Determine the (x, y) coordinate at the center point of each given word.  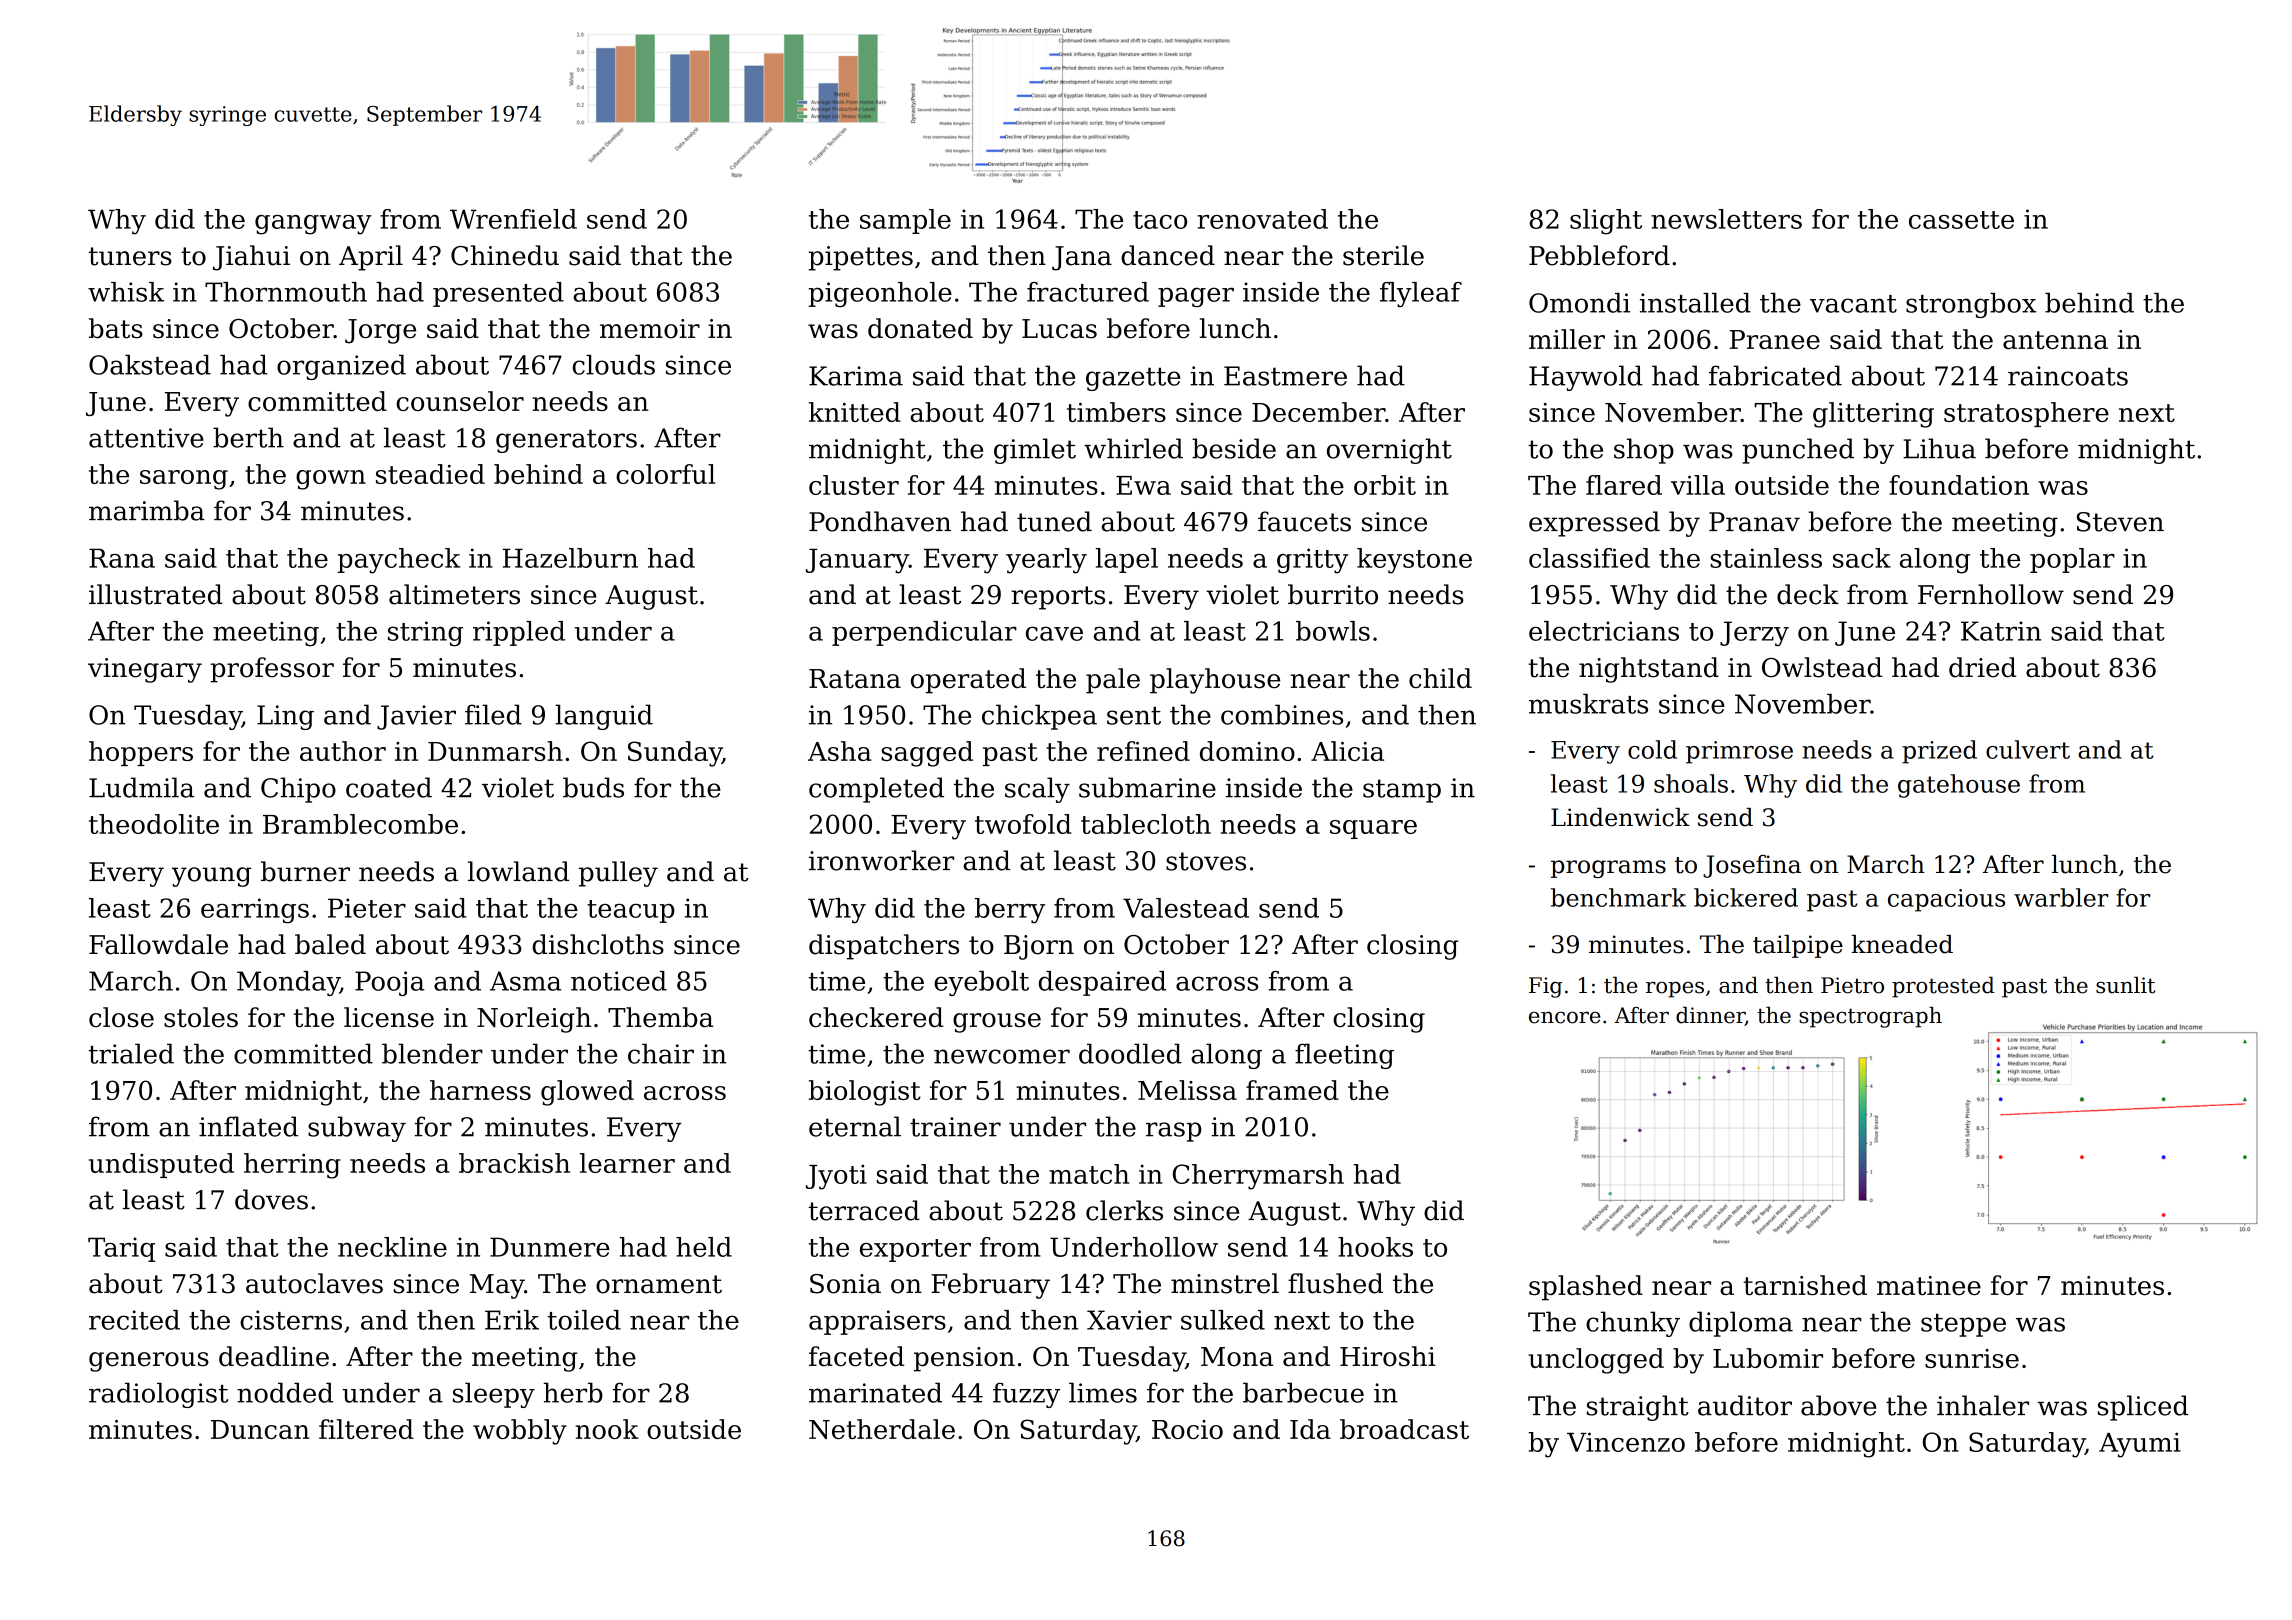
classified (1589, 558)
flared (1624, 485)
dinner (1710, 1016)
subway (357, 1129)
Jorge (380, 331)
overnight (1389, 451)
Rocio (1187, 1429)
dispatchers (884, 947)
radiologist (158, 1395)
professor (272, 670)
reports (1058, 598)
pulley (618, 874)
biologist (865, 1093)
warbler (2061, 897)
